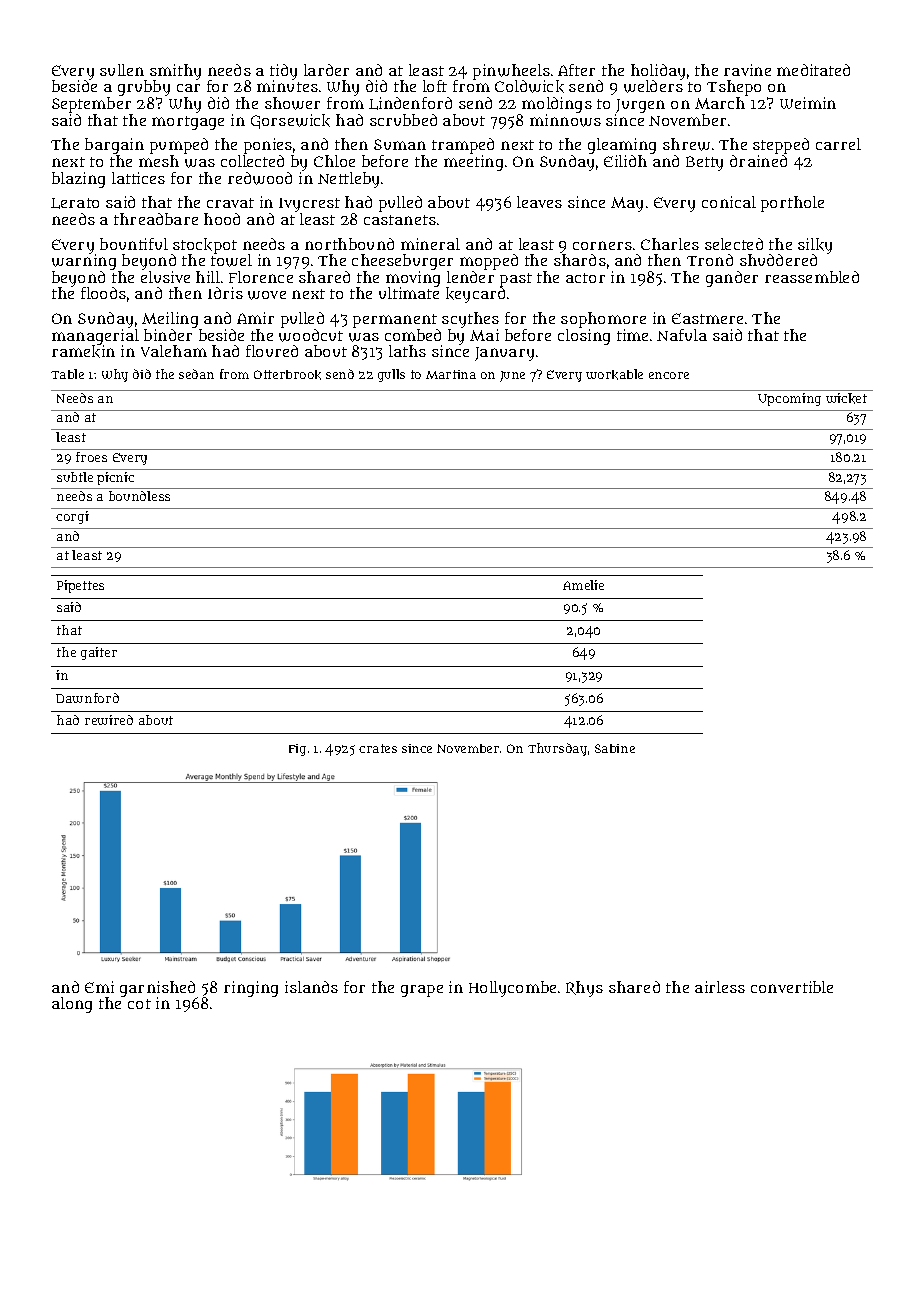 The image size is (924, 1314). Describe the element at coordinates (175, 72) in the screenshot. I see `smithy` at that location.
